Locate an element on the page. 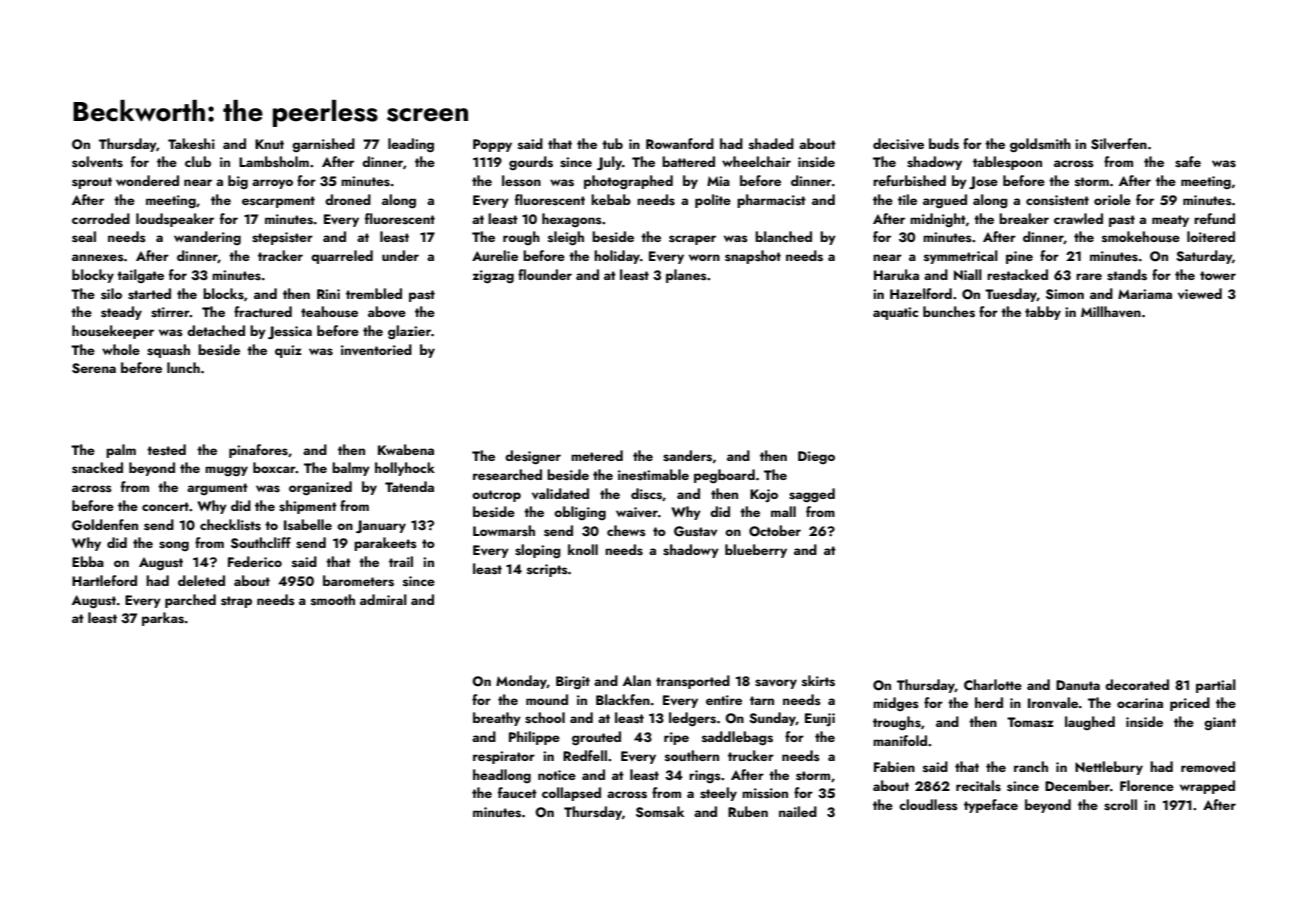  Takeshi is located at coordinates (191, 144).
